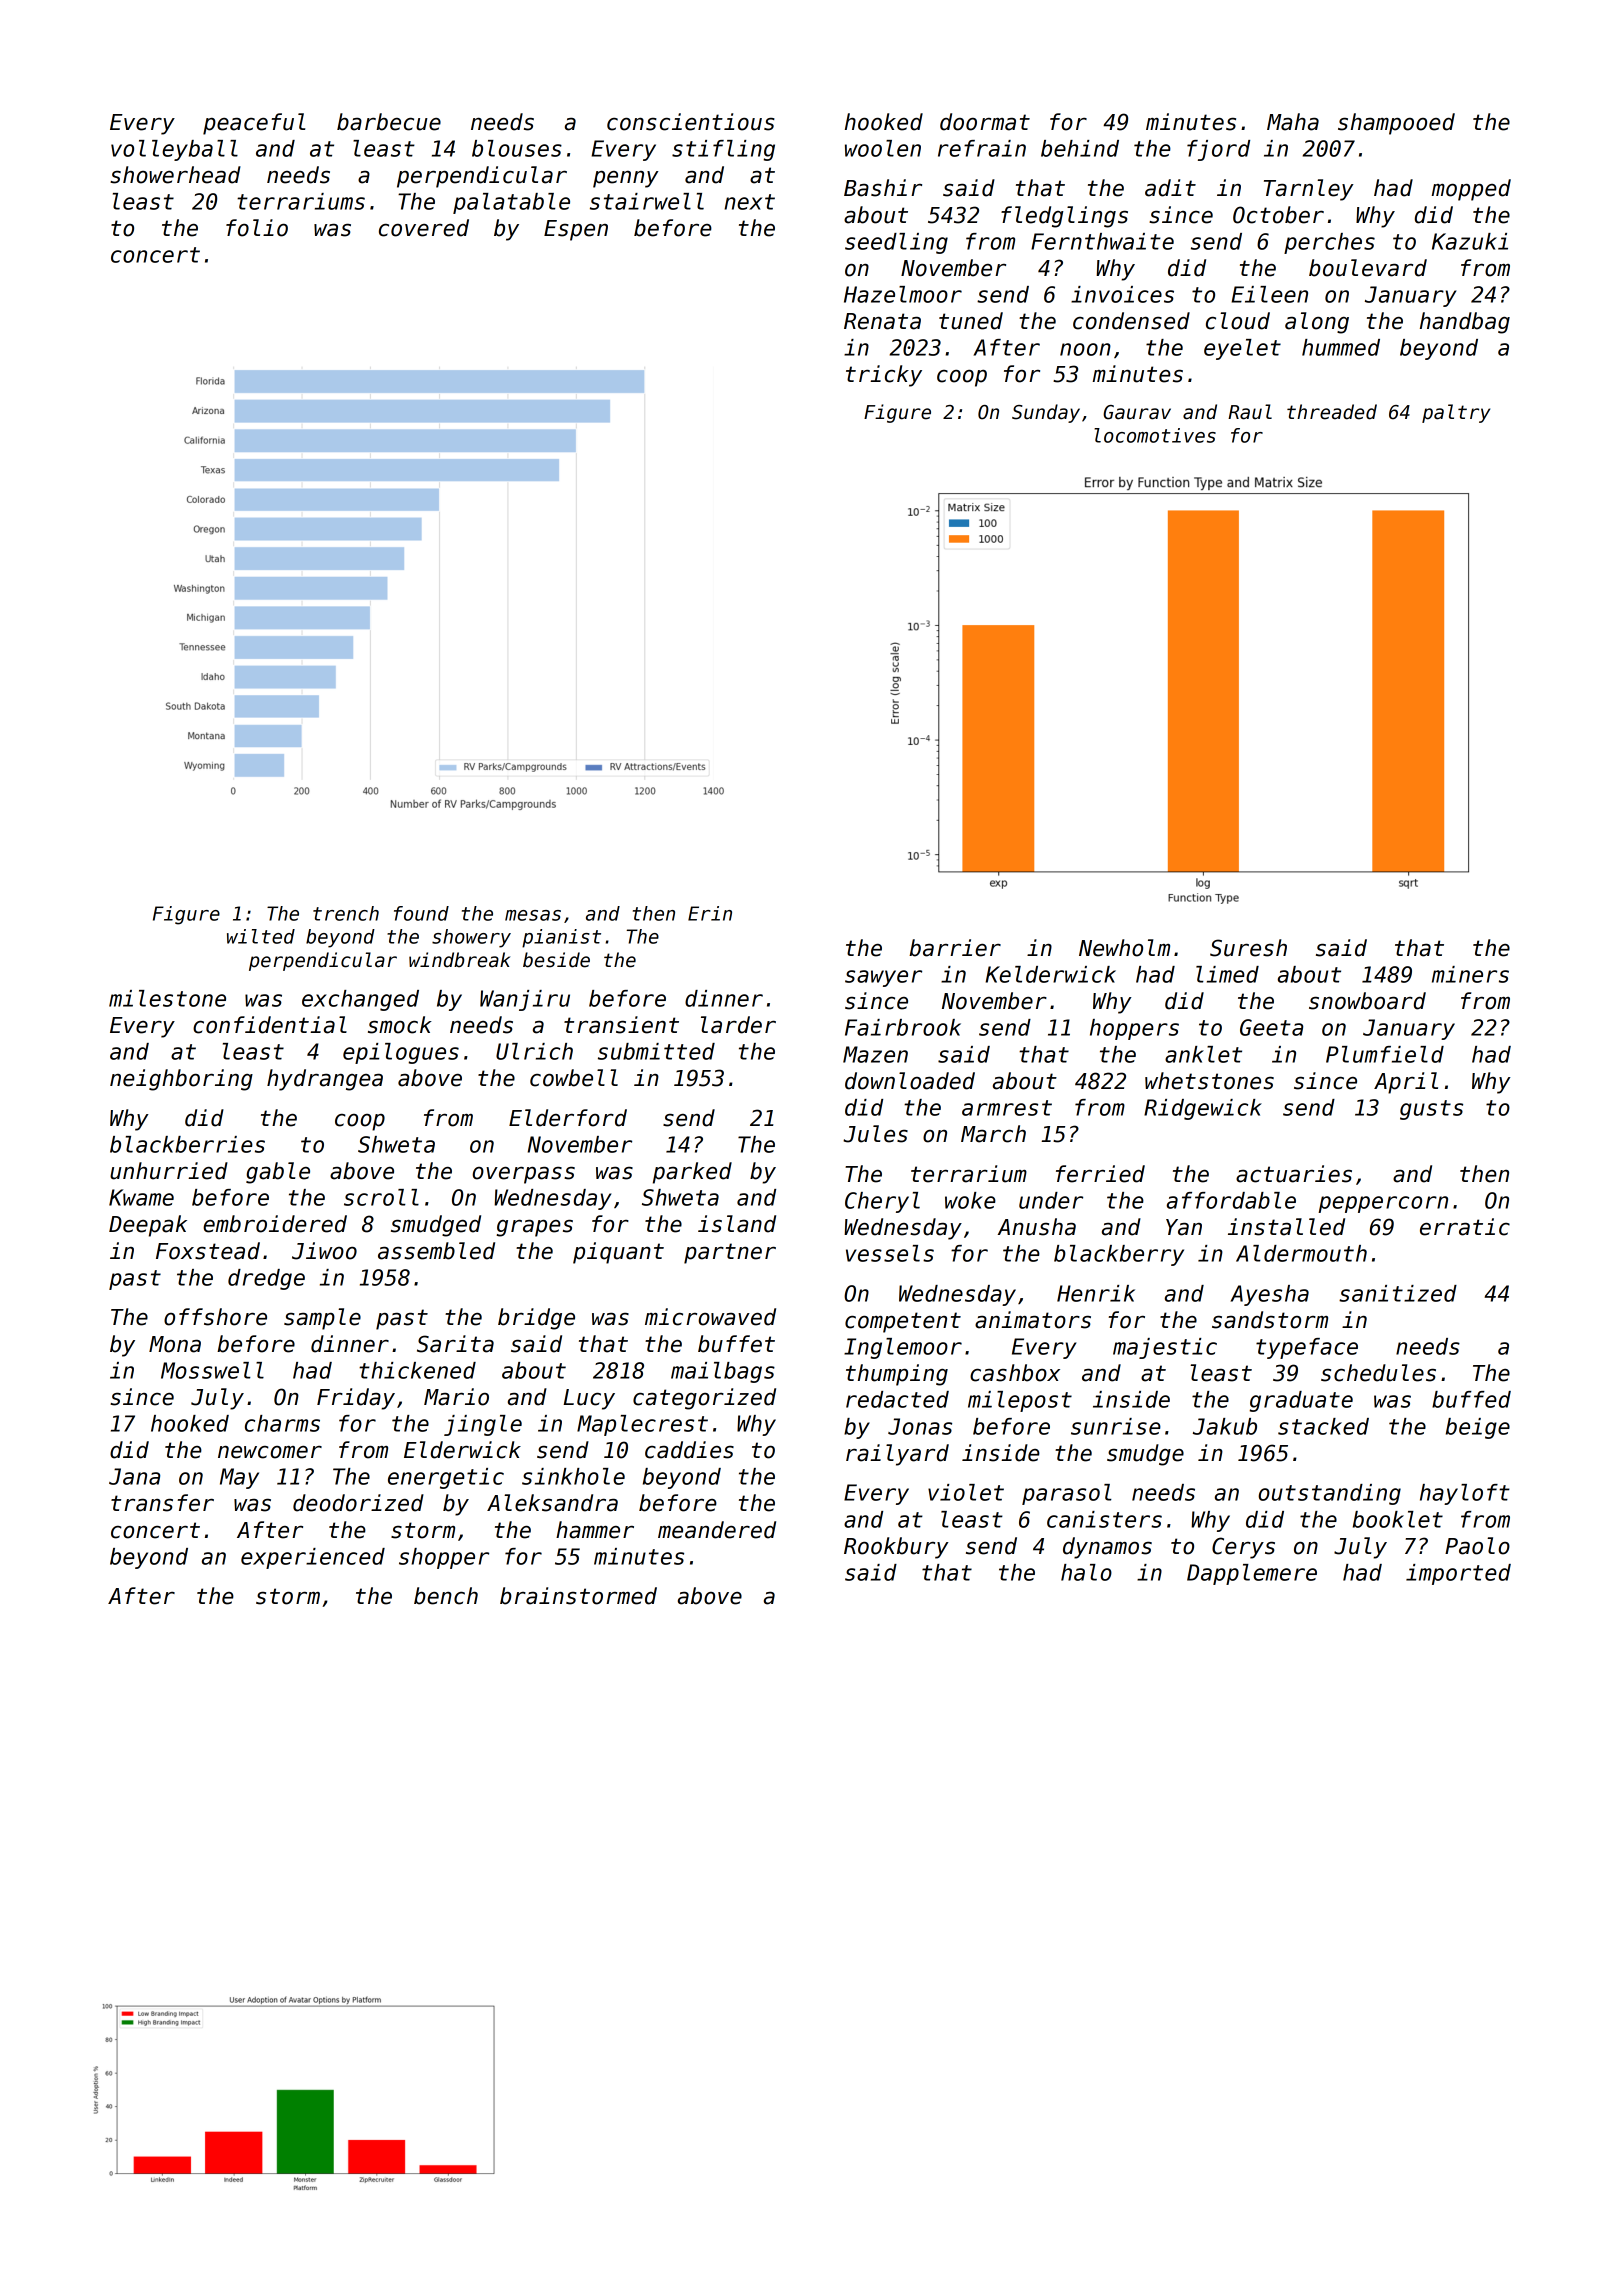 This screenshot has height=2292, width=1620. Describe the element at coordinates (346, 913) in the screenshot. I see `trench` at that location.
